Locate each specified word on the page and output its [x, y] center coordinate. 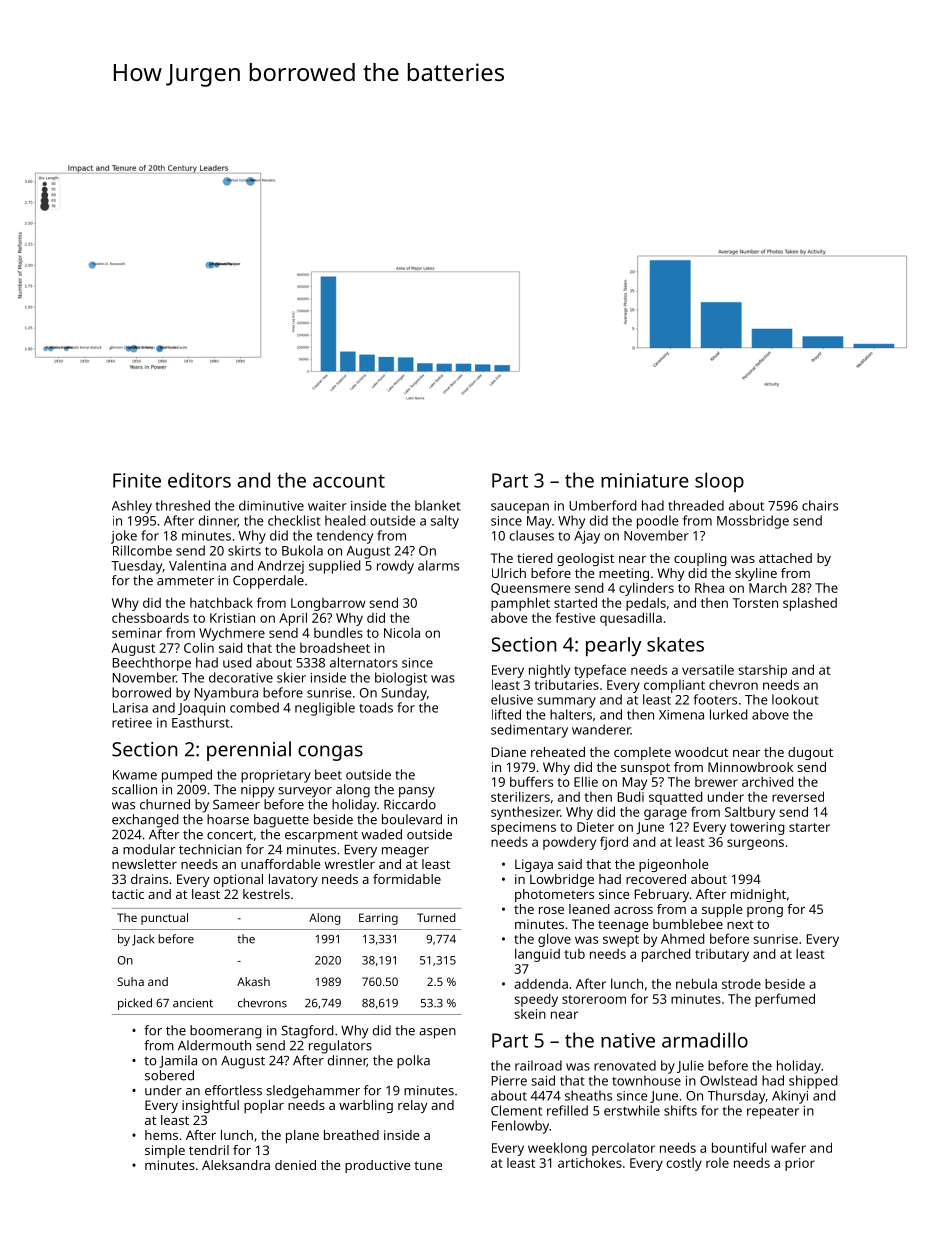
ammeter [185, 581]
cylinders [646, 589]
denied [295, 1165]
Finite [137, 480]
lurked [729, 714]
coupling [700, 559]
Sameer [236, 804]
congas [330, 753]
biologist [401, 679]
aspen [437, 1033]
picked [135, 1004]
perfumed [785, 1000]
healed [345, 520]
